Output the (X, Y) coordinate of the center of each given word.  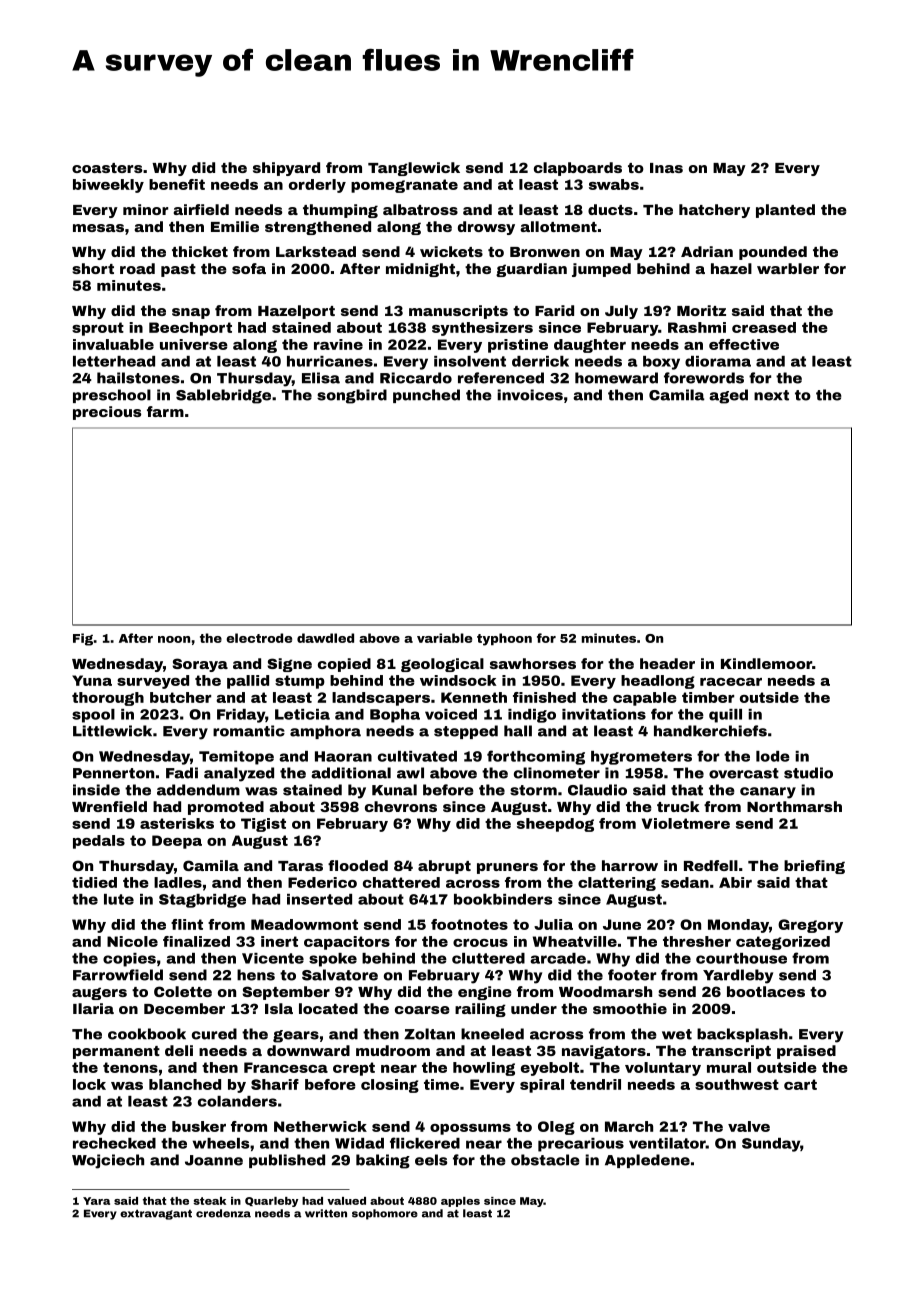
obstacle (545, 1160)
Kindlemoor (766, 663)
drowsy (486, 228)
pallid (248, 682)
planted (785, 211)
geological (442, 665)
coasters (107, 168)
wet (677, 1034)
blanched (185, 1084)
